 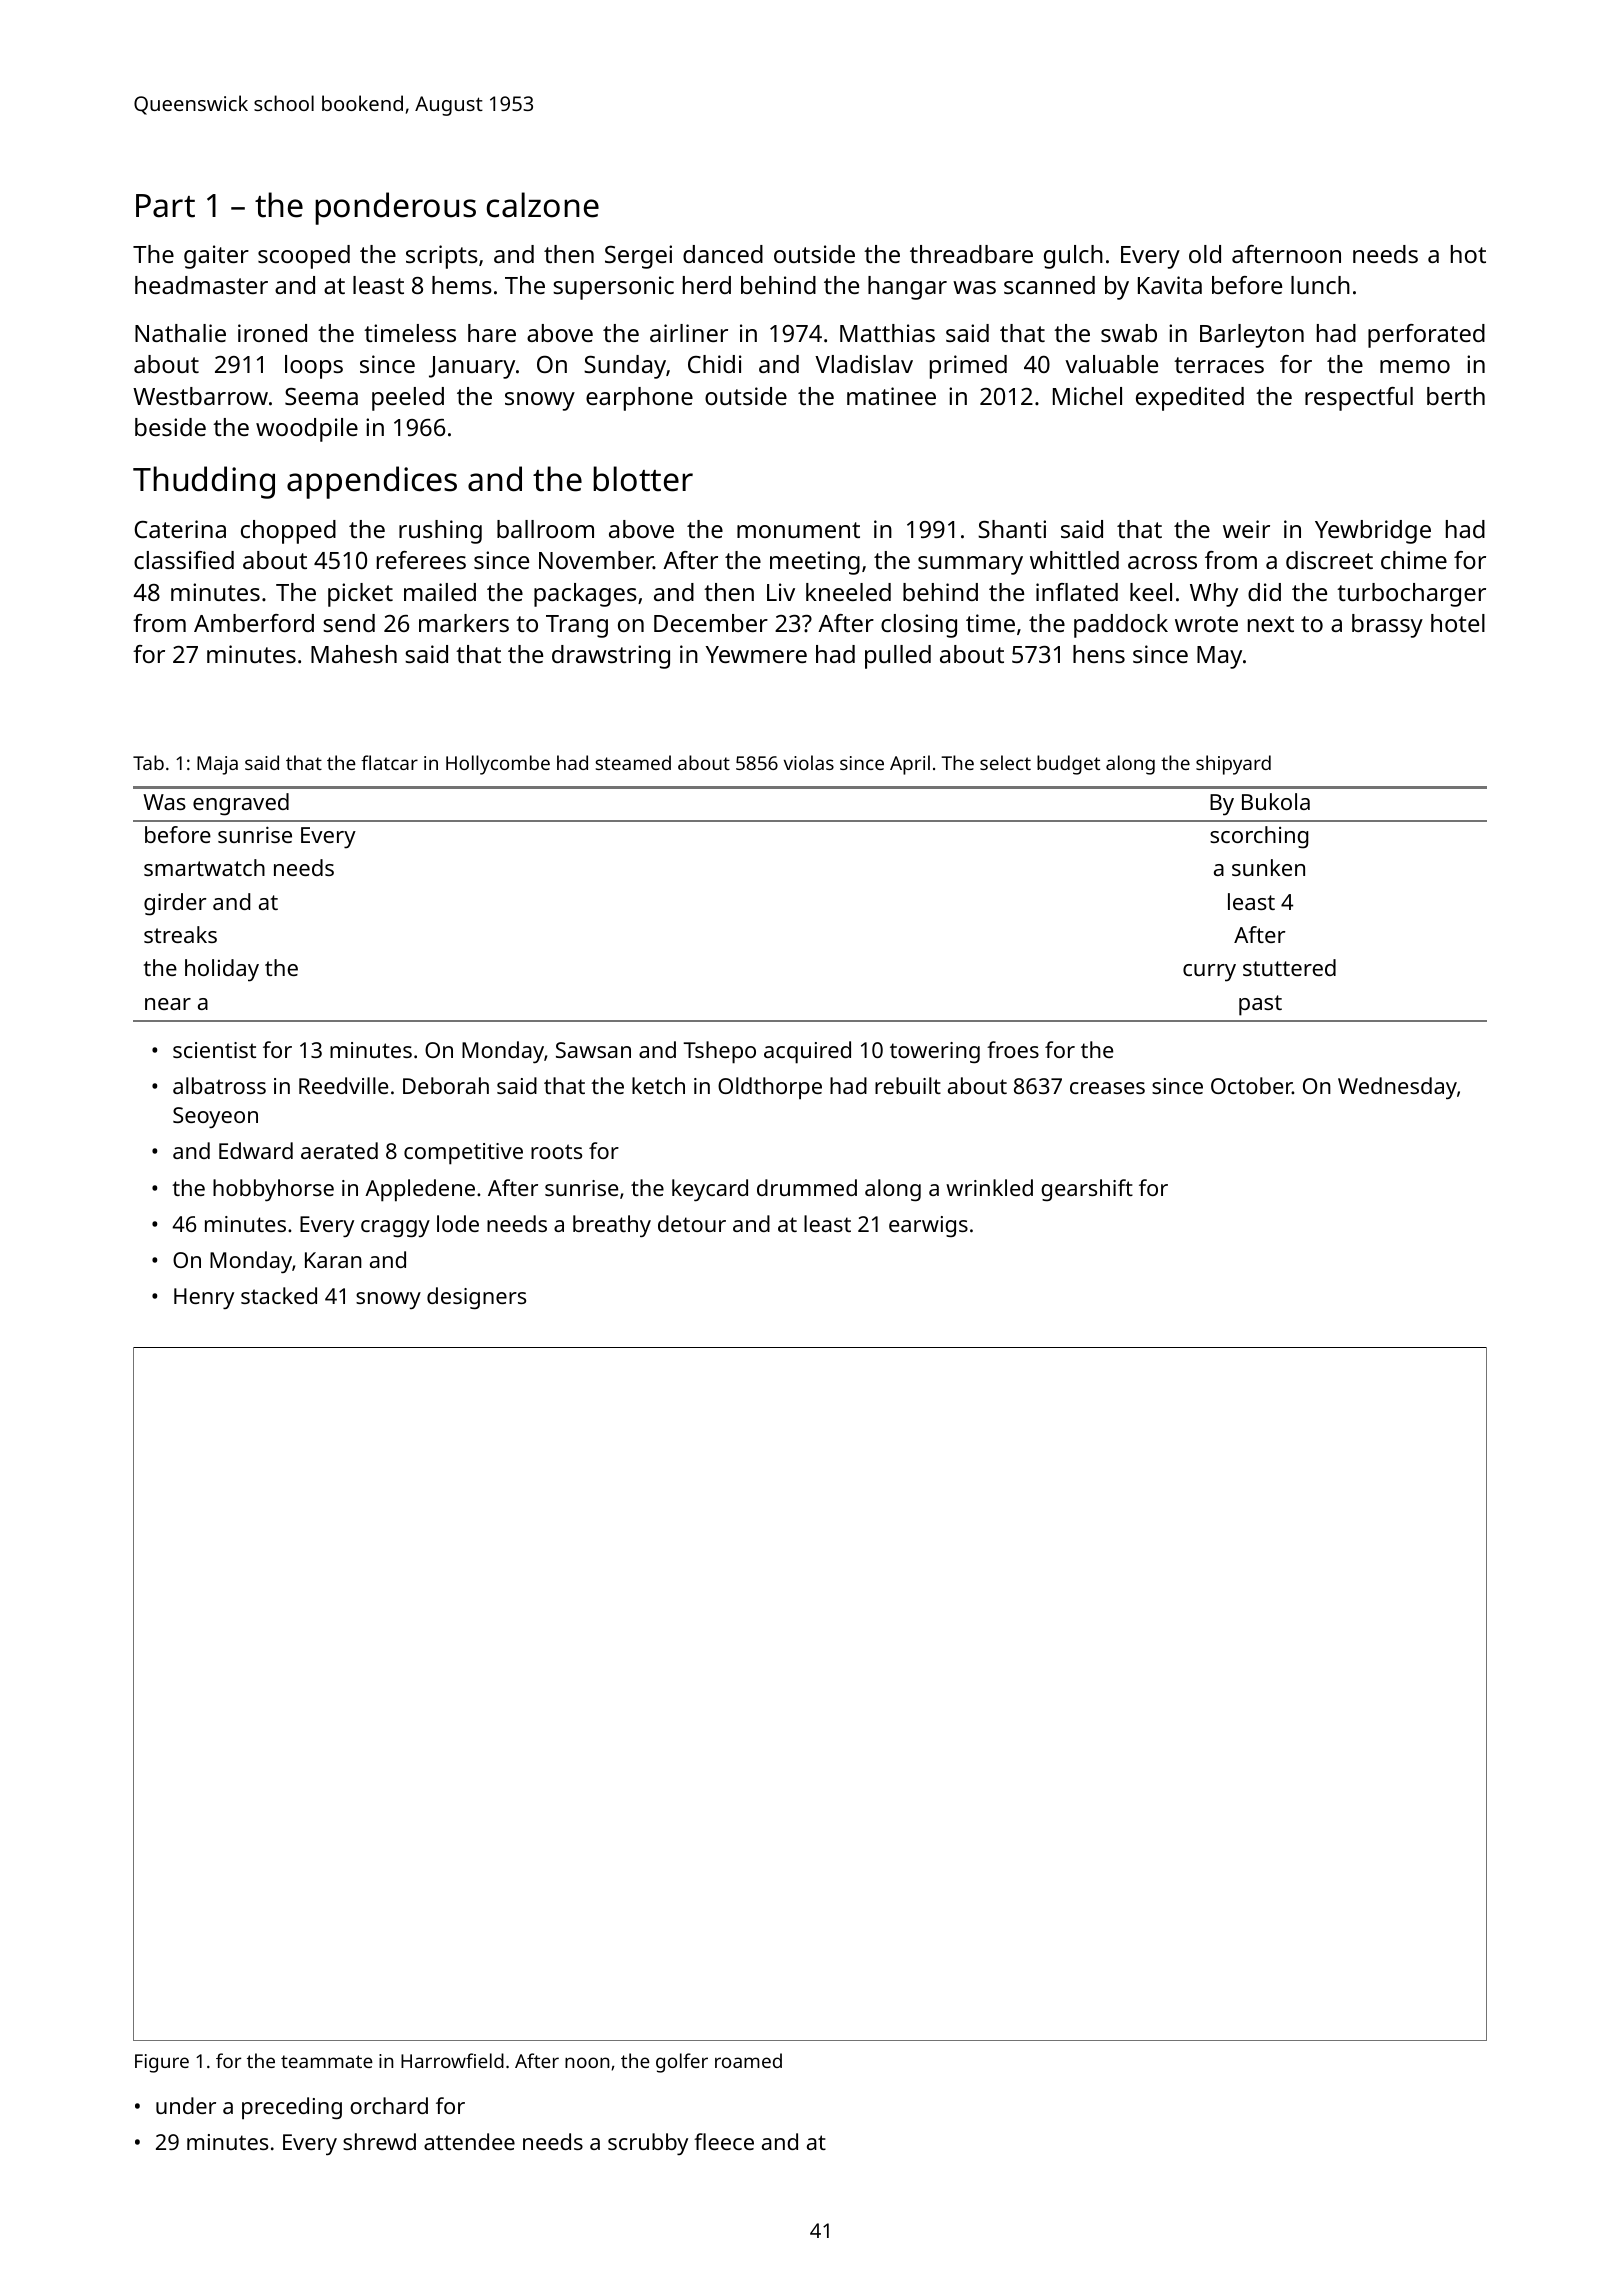 I want to click on teammate, so click(x=327, y=2061).
